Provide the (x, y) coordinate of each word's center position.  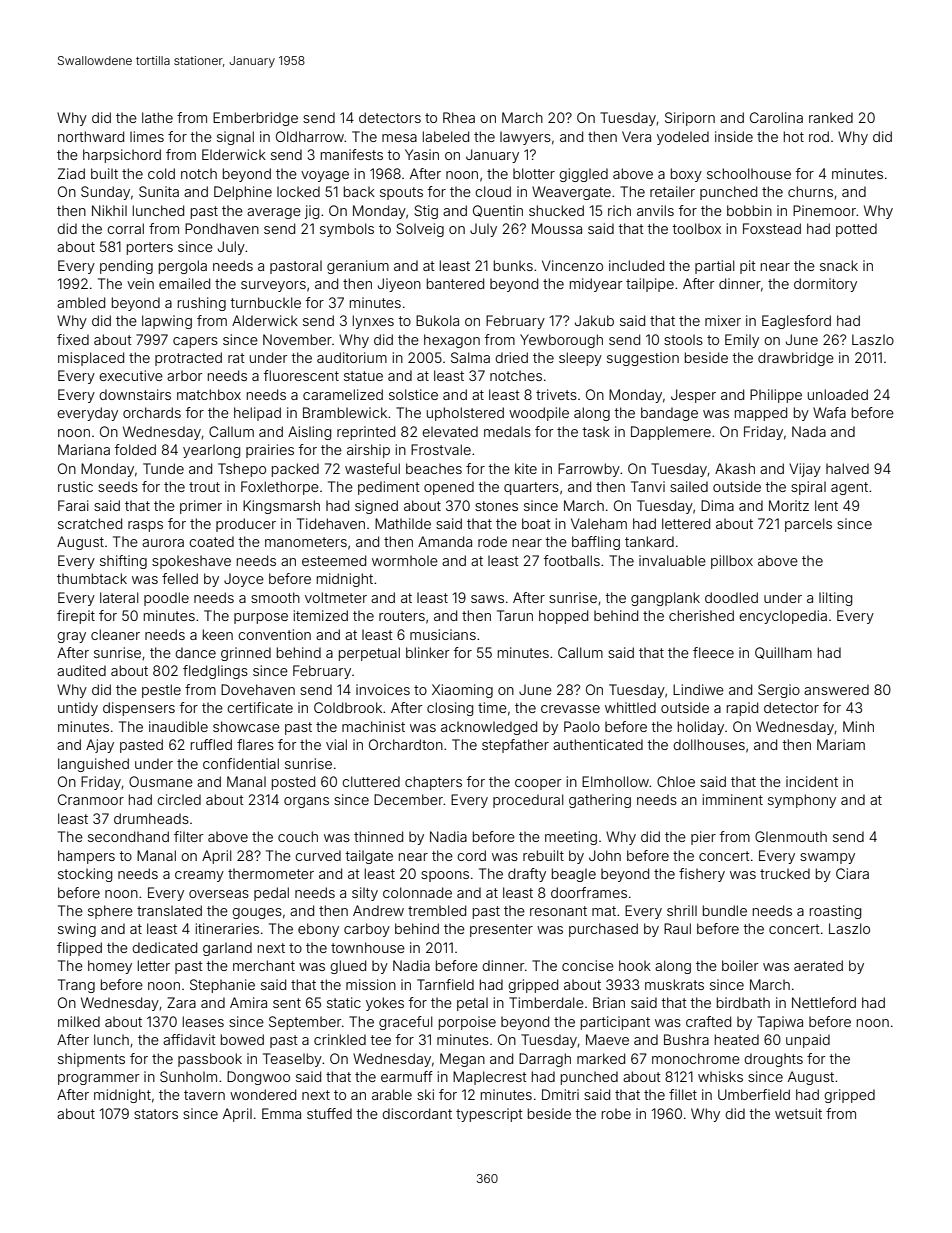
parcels (808, 525)
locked (298, 191)
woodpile (539, 414)
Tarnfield (445, 984)
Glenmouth (791, 836)
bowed (242, 1039)
